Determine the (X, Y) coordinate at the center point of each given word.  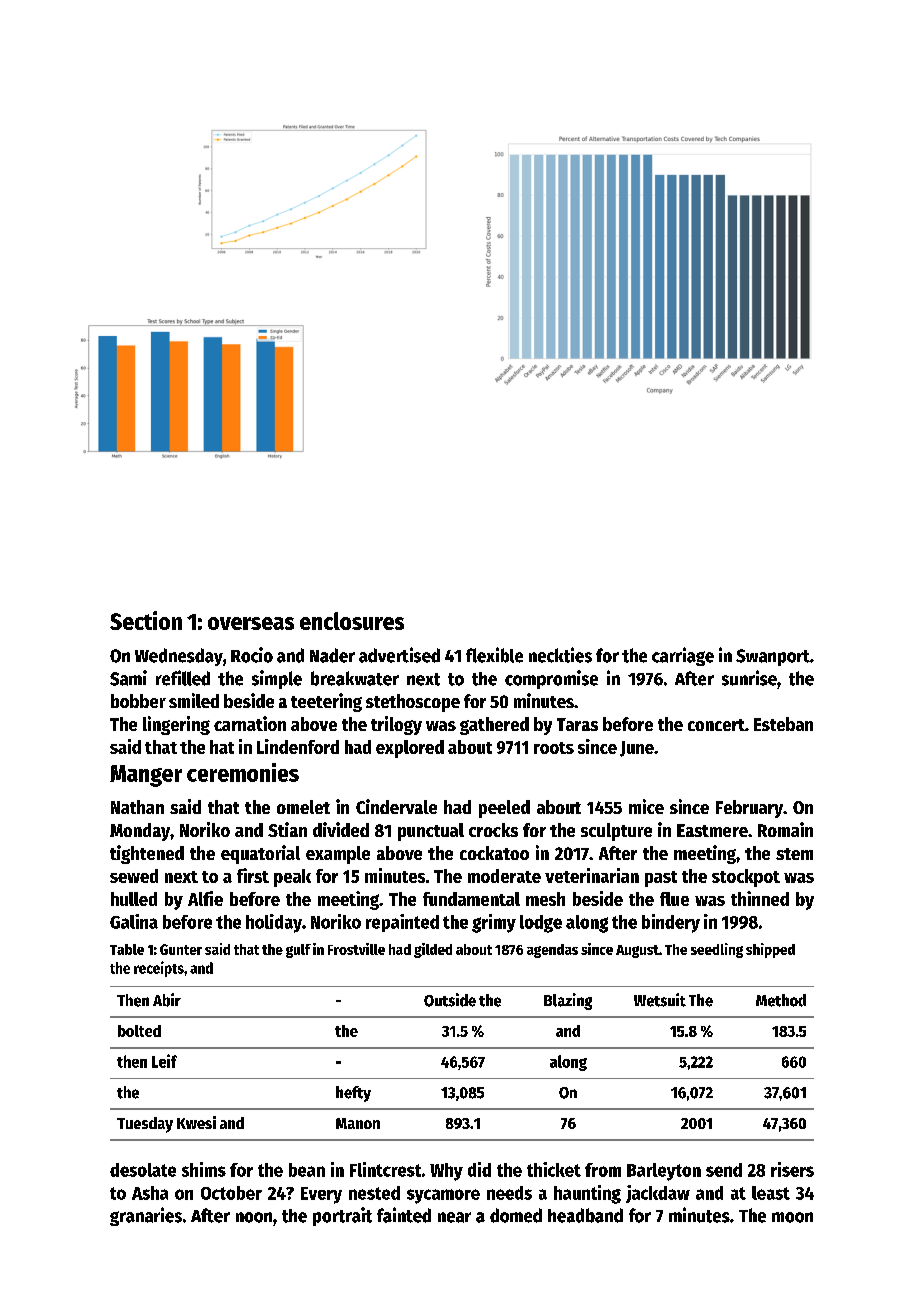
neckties (560, 655)
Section (146, 620)
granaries (146, 1216)
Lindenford (298, 746)
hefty (353, 1094)
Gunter (181, 949)
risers (792, 1169)
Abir (167, 1000)
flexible (494, 655)
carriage (683, 656)
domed (516, 1215)
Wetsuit (660, 1000)
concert (716, 725)
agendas (552, 951)
